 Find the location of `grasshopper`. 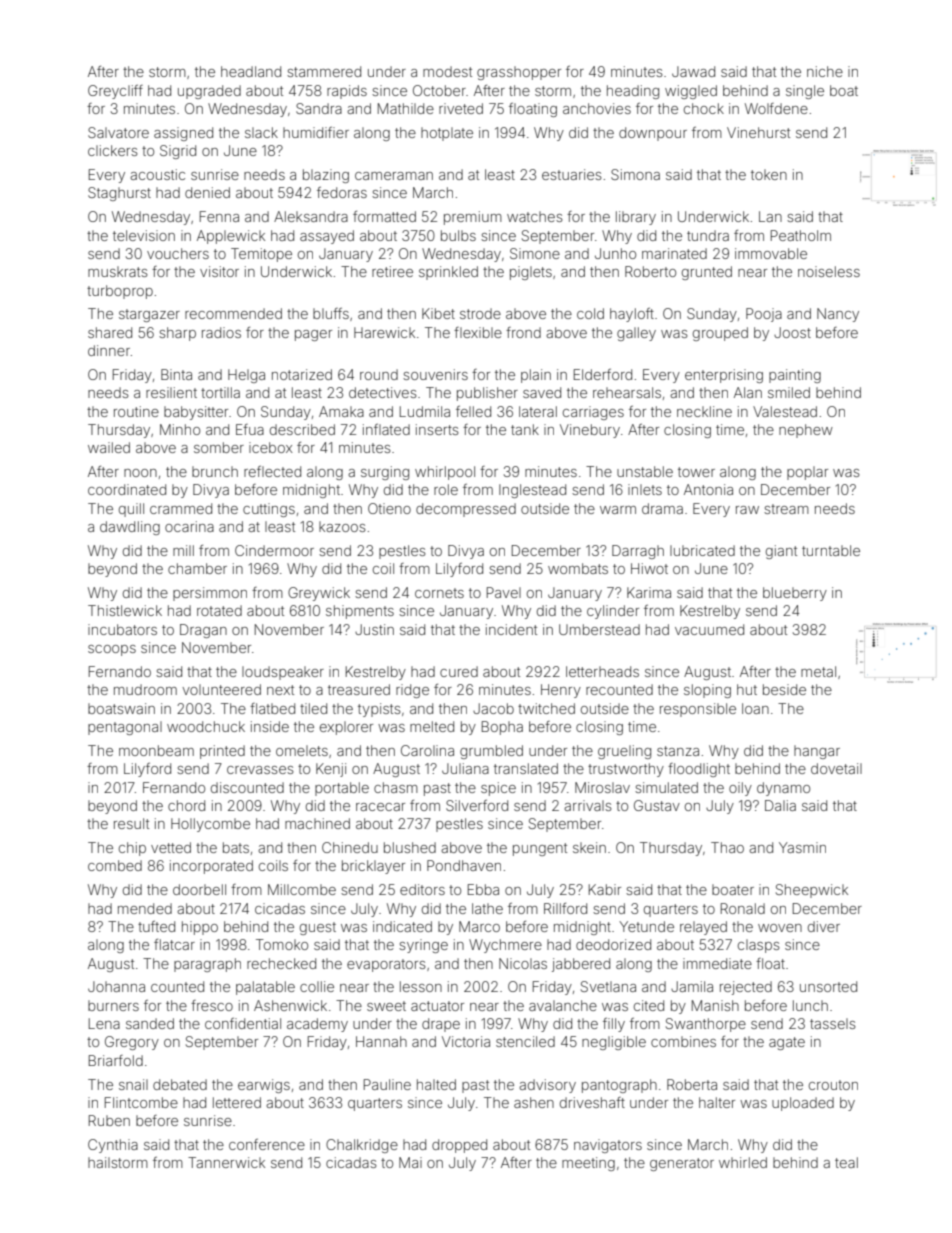

grasshopper is located at coordinates (519, 73).
